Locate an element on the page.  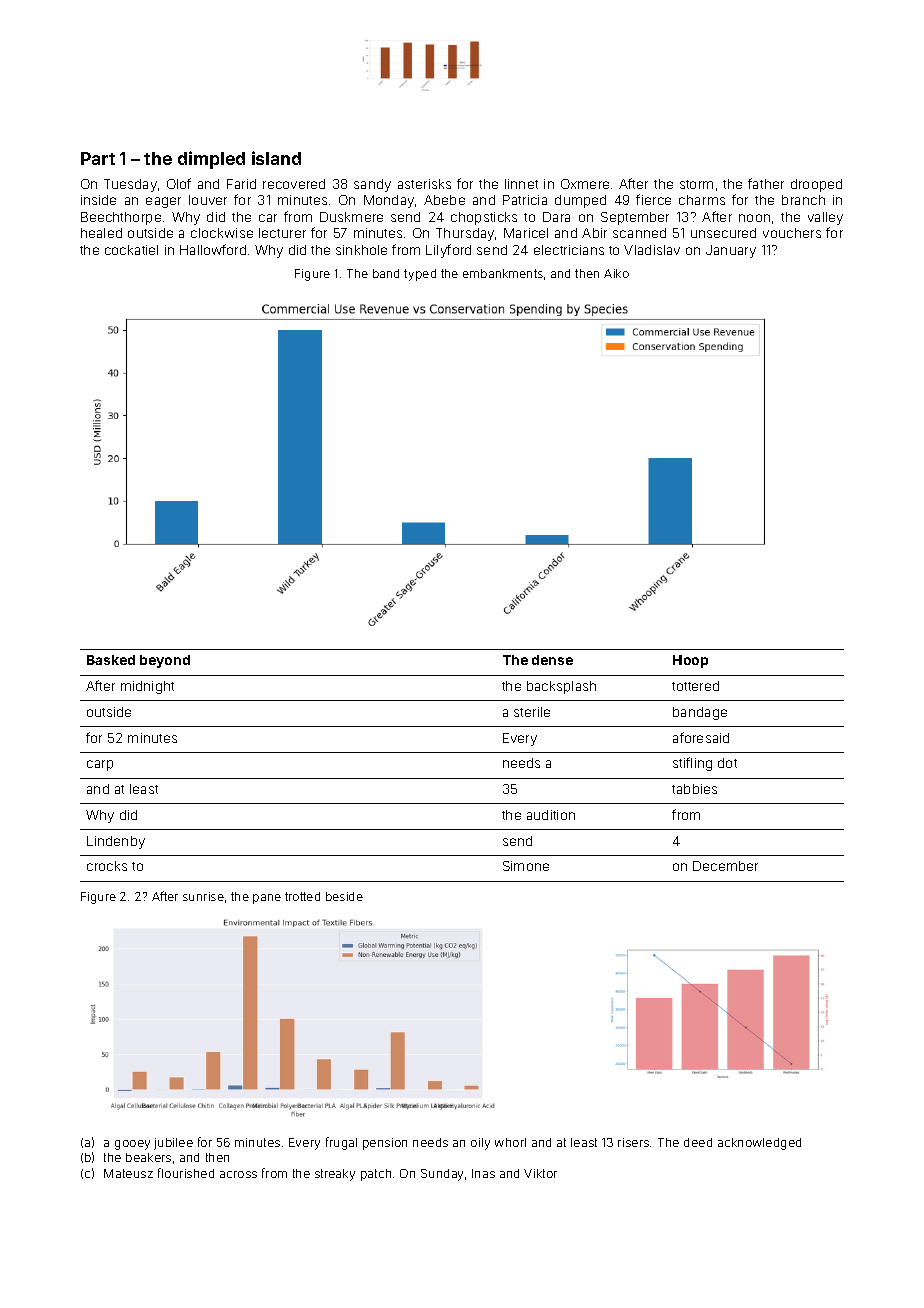
Mateusz is located at coordinates (128, 1173).
